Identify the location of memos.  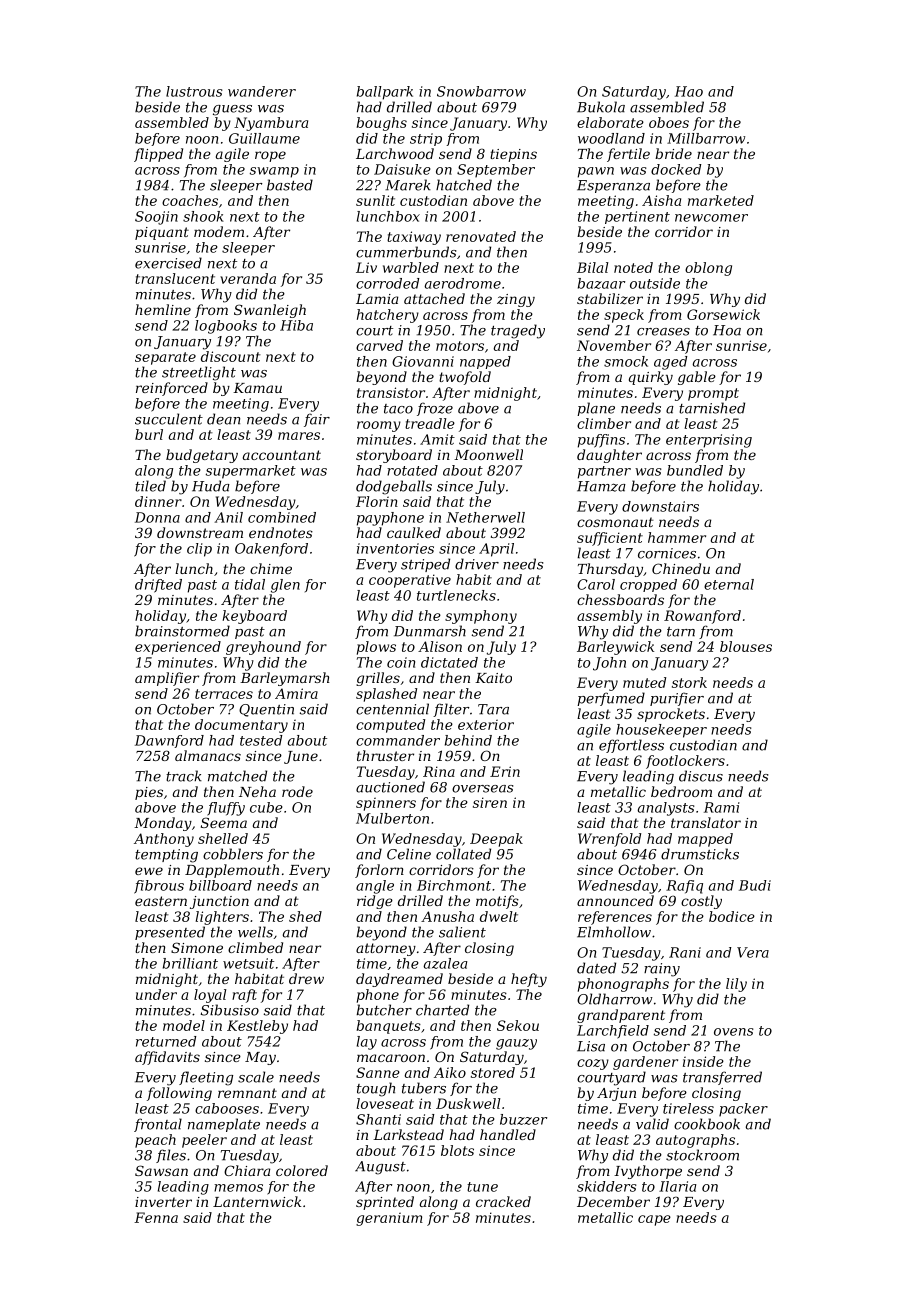
(238, 1188).
